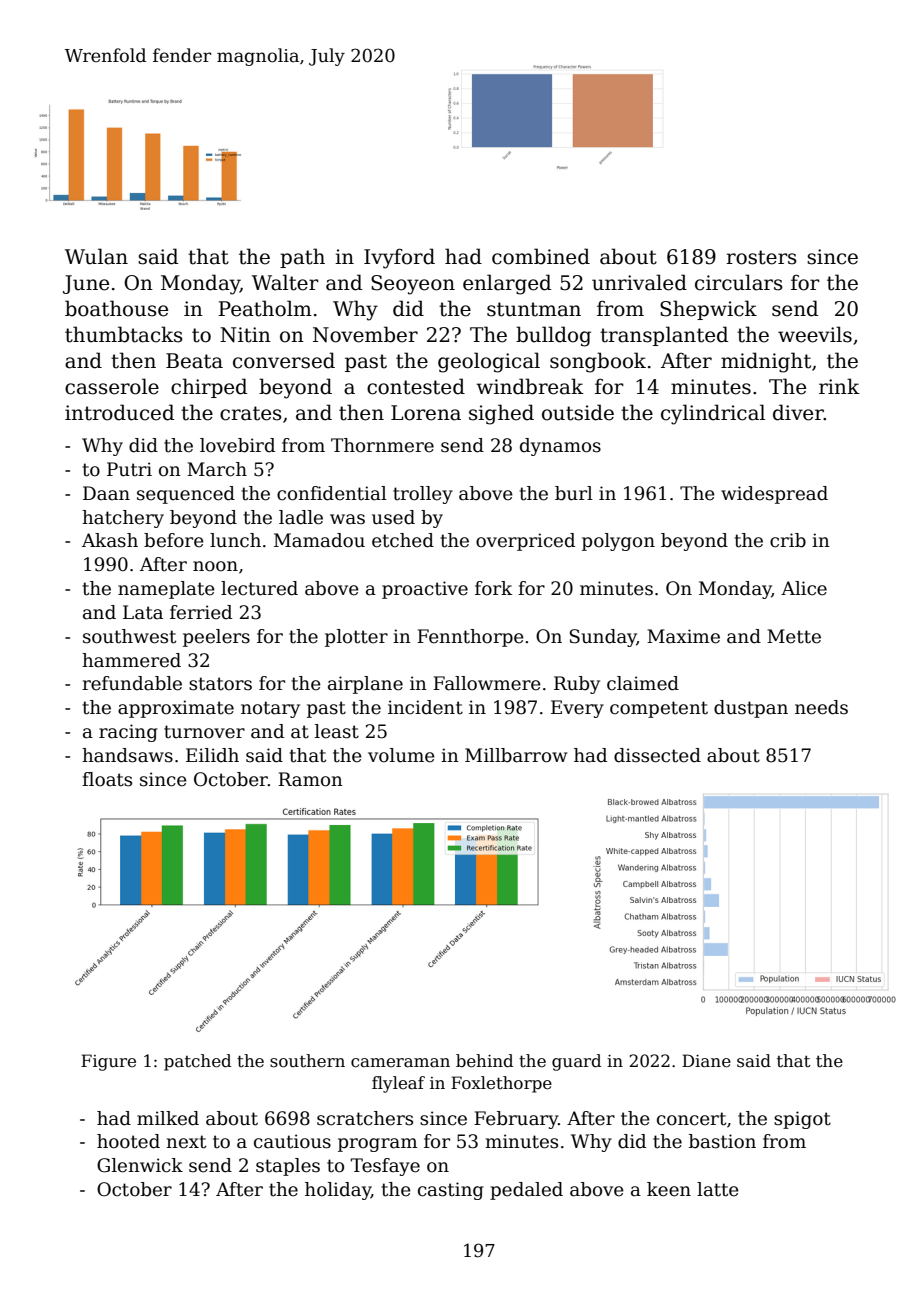 The height and width of the screenshot is (1314, 924). Describe the element at coordinates (576, 1062) in the screenshot. I see `guard` at that location.
